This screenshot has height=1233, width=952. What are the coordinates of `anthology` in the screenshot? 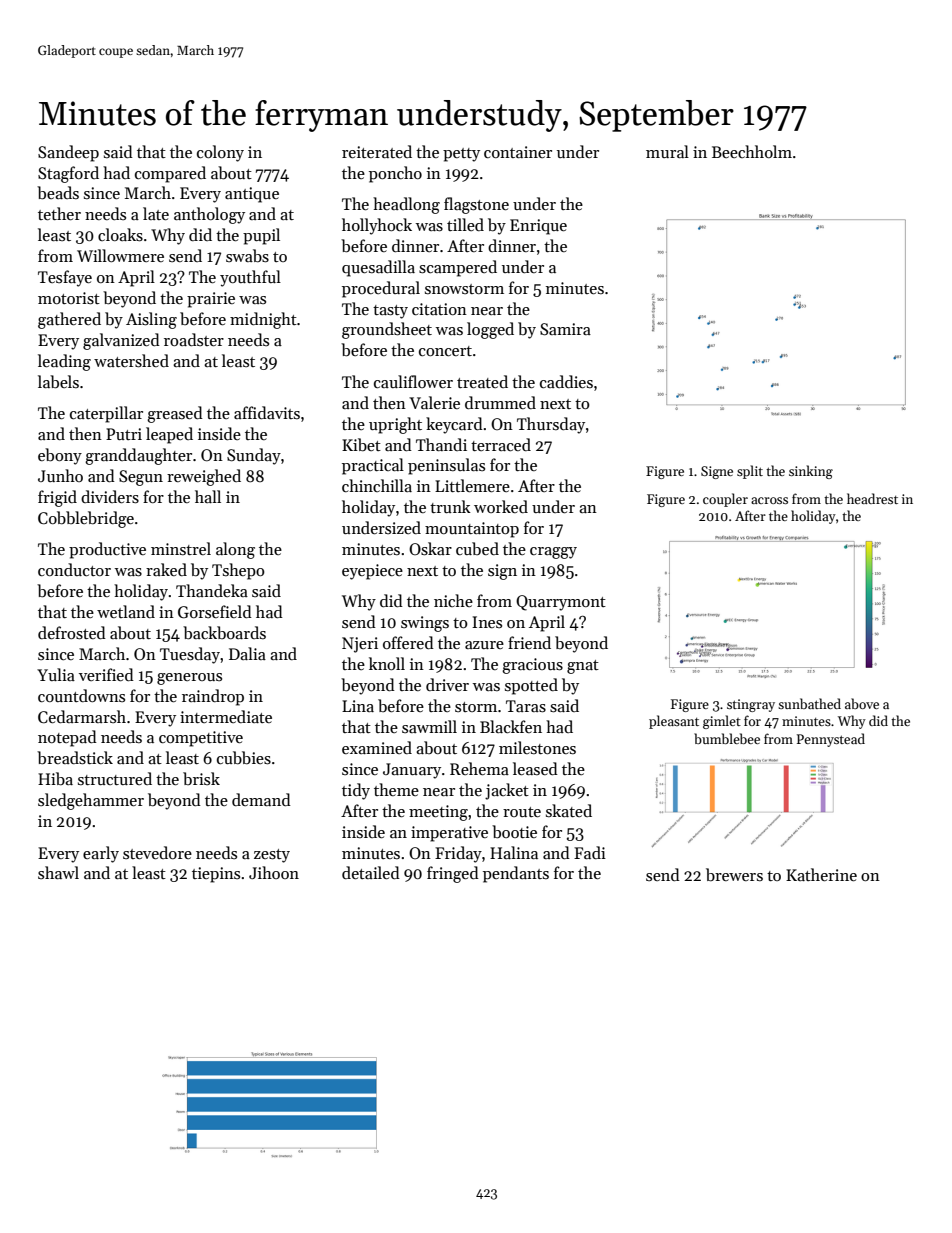 It's located at (209, 215).
